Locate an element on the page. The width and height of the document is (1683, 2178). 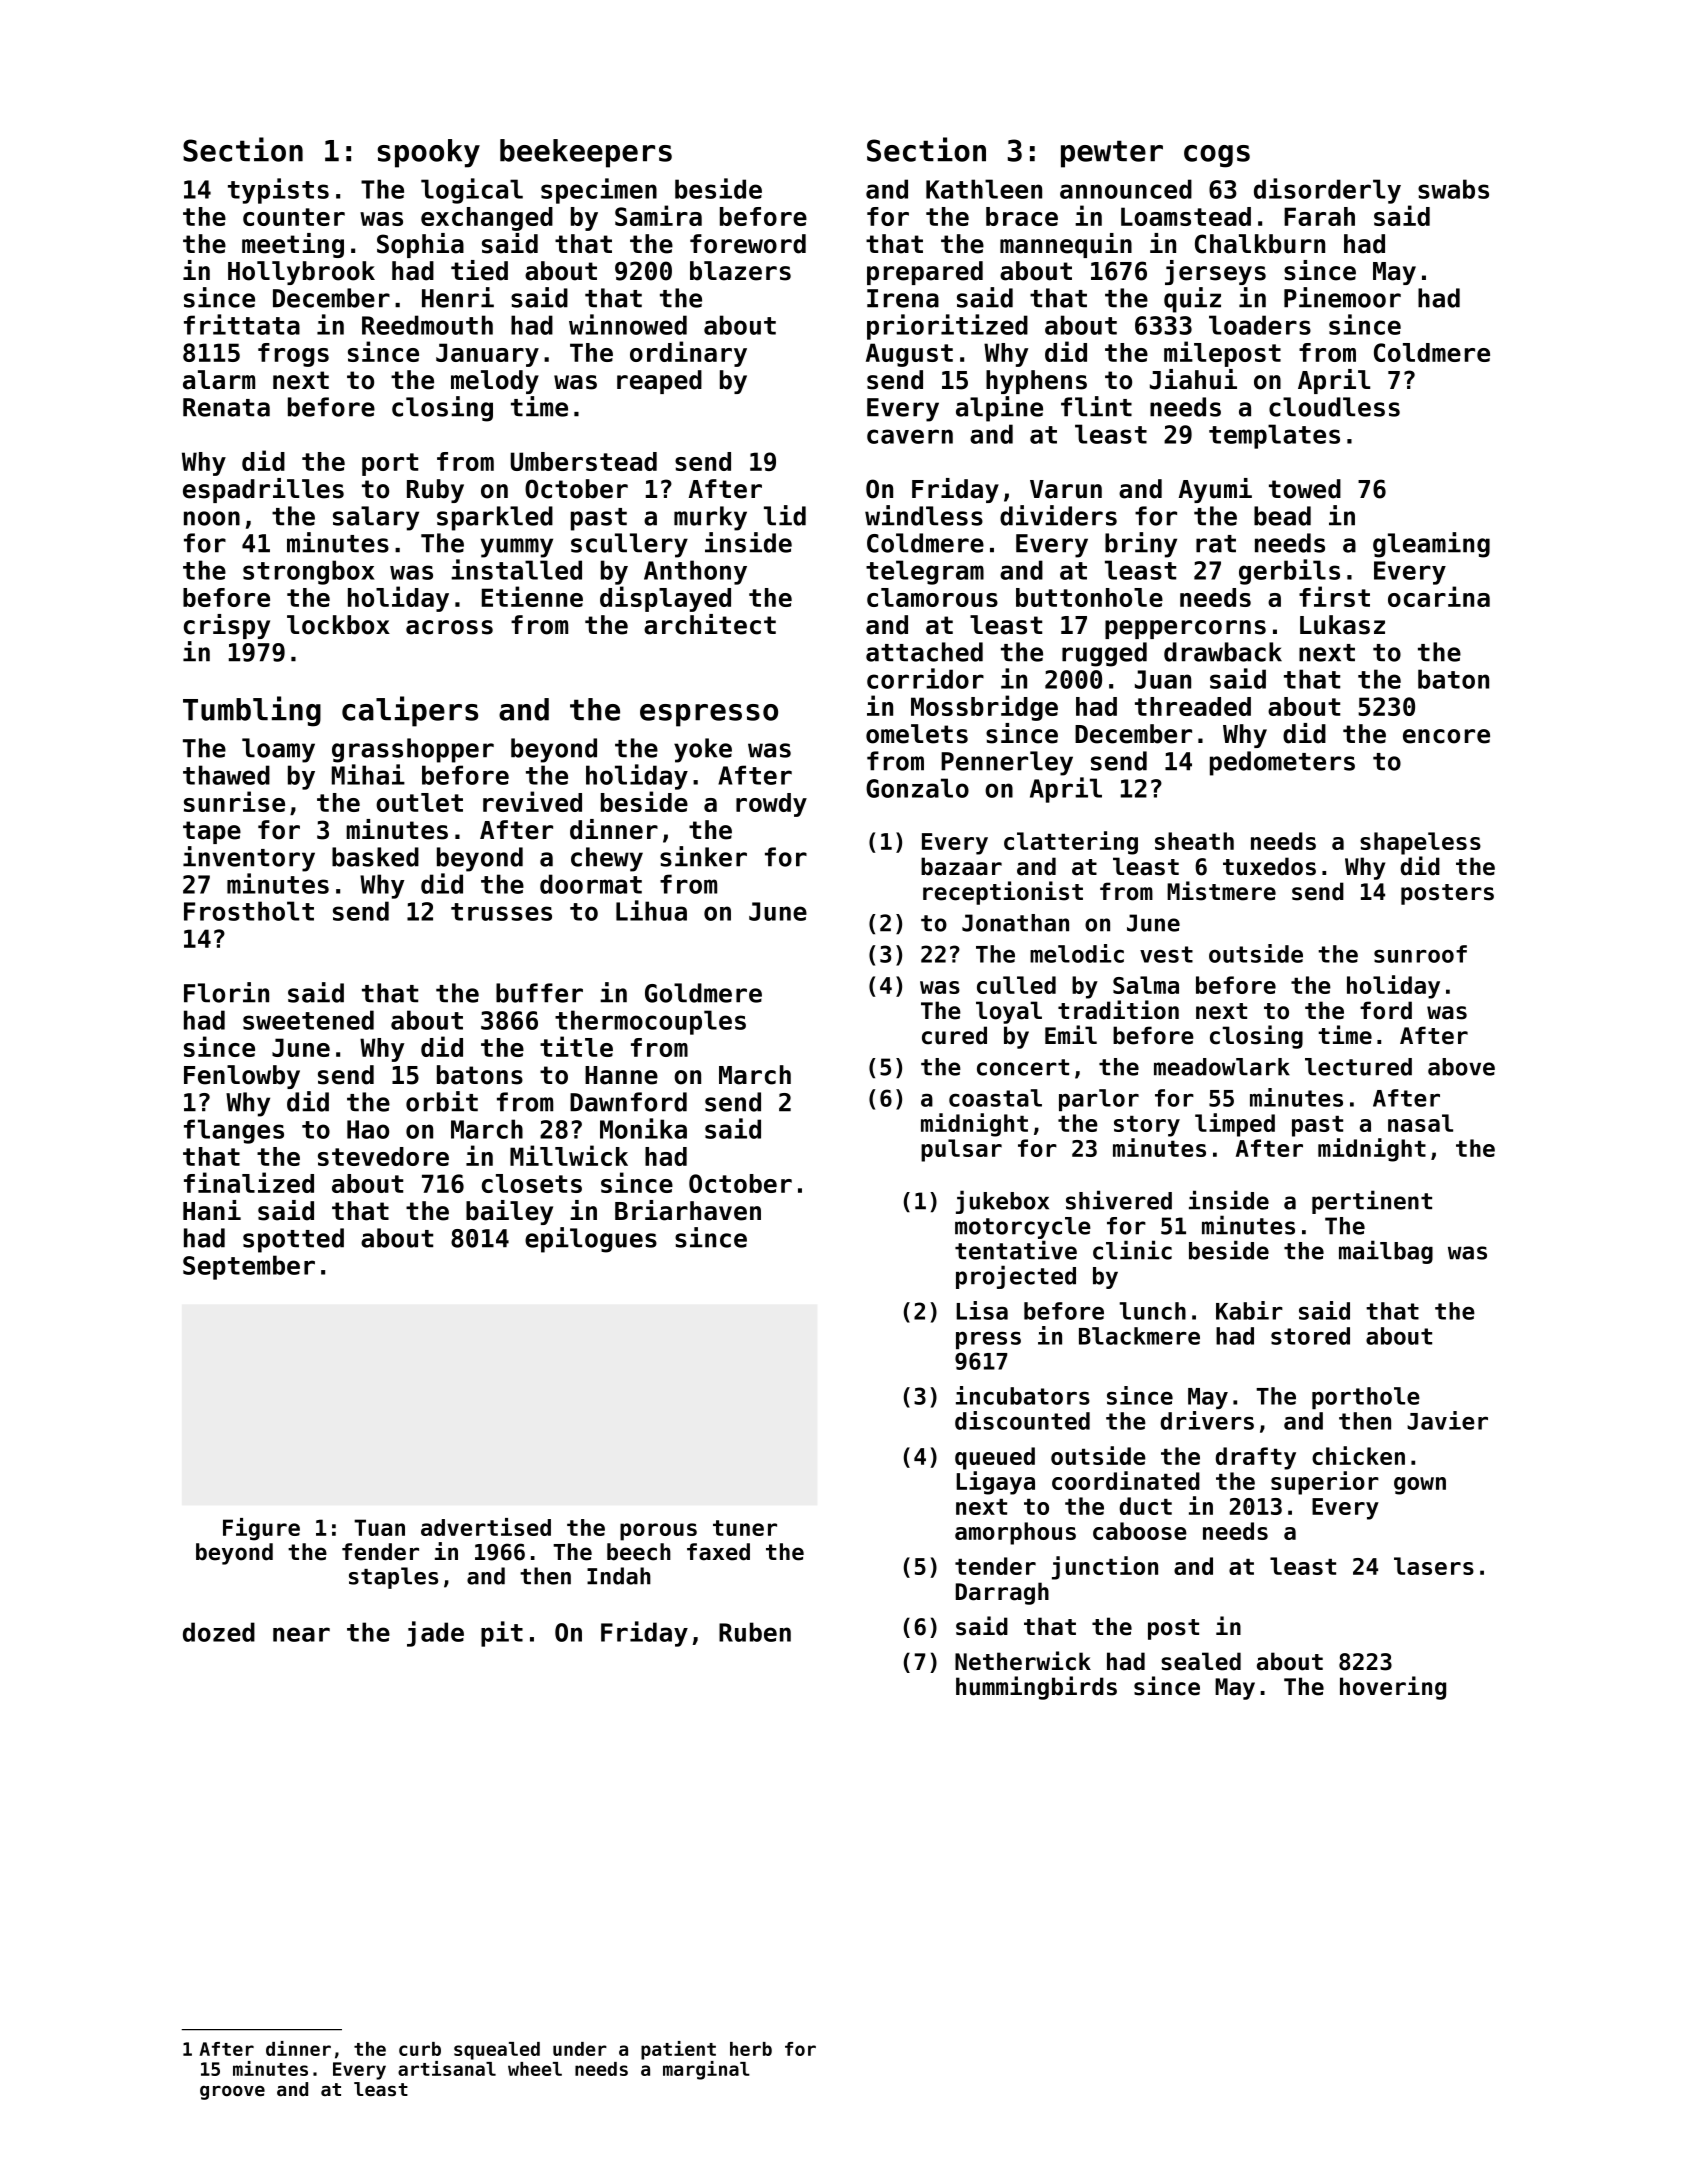
nasal is located at coordinates (1420, 1123).
